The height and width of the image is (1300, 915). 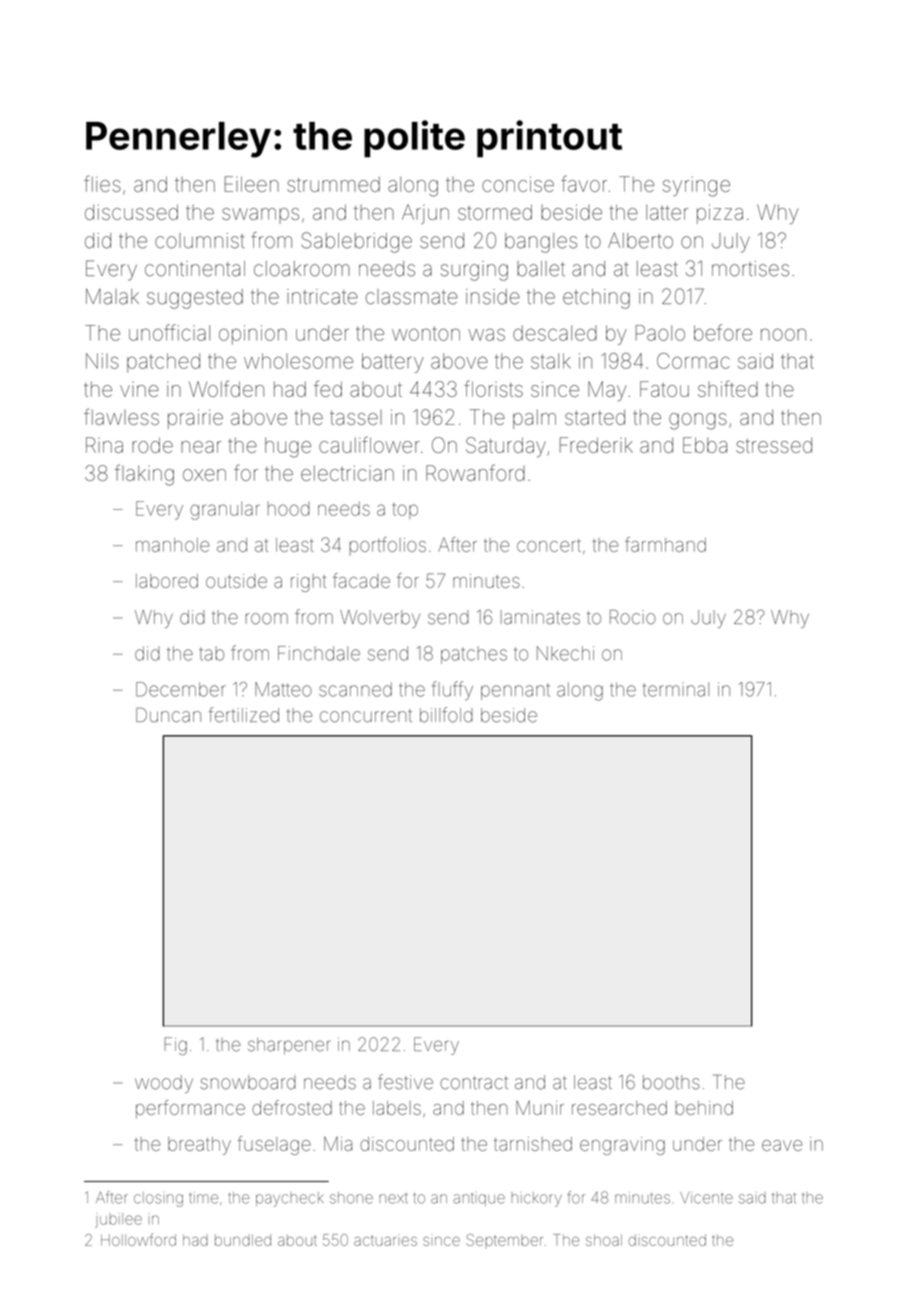 I want to click on syringe, so click(x=696, y=186).
